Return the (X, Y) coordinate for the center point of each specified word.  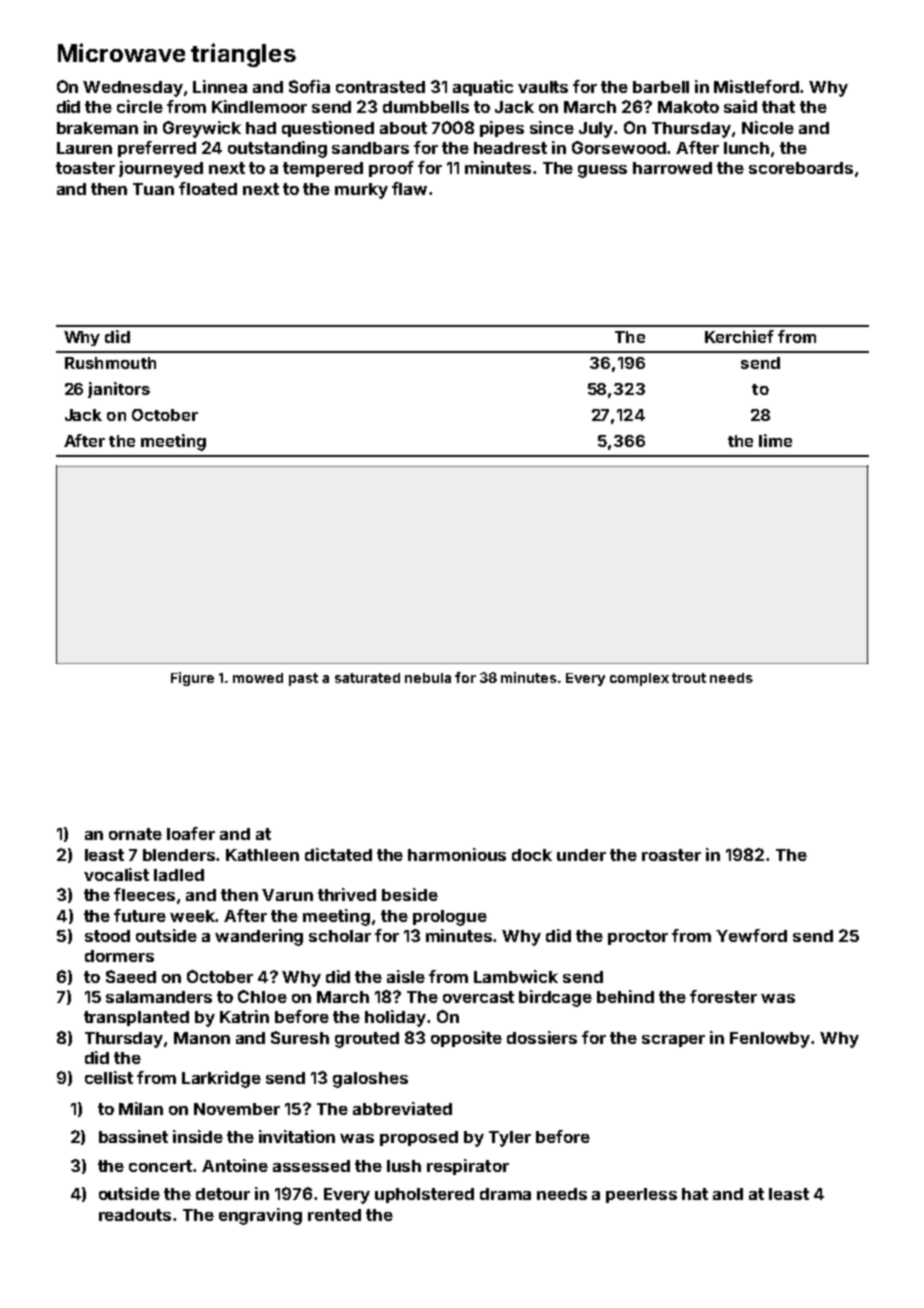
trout (689, 678)
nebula (428, 678)
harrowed (672, 168)
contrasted (380, 87)
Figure (192, 679)
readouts (135, 1215)
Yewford (751, 935)
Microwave (121, 52)
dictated (338, 854)
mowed (258, 678)
